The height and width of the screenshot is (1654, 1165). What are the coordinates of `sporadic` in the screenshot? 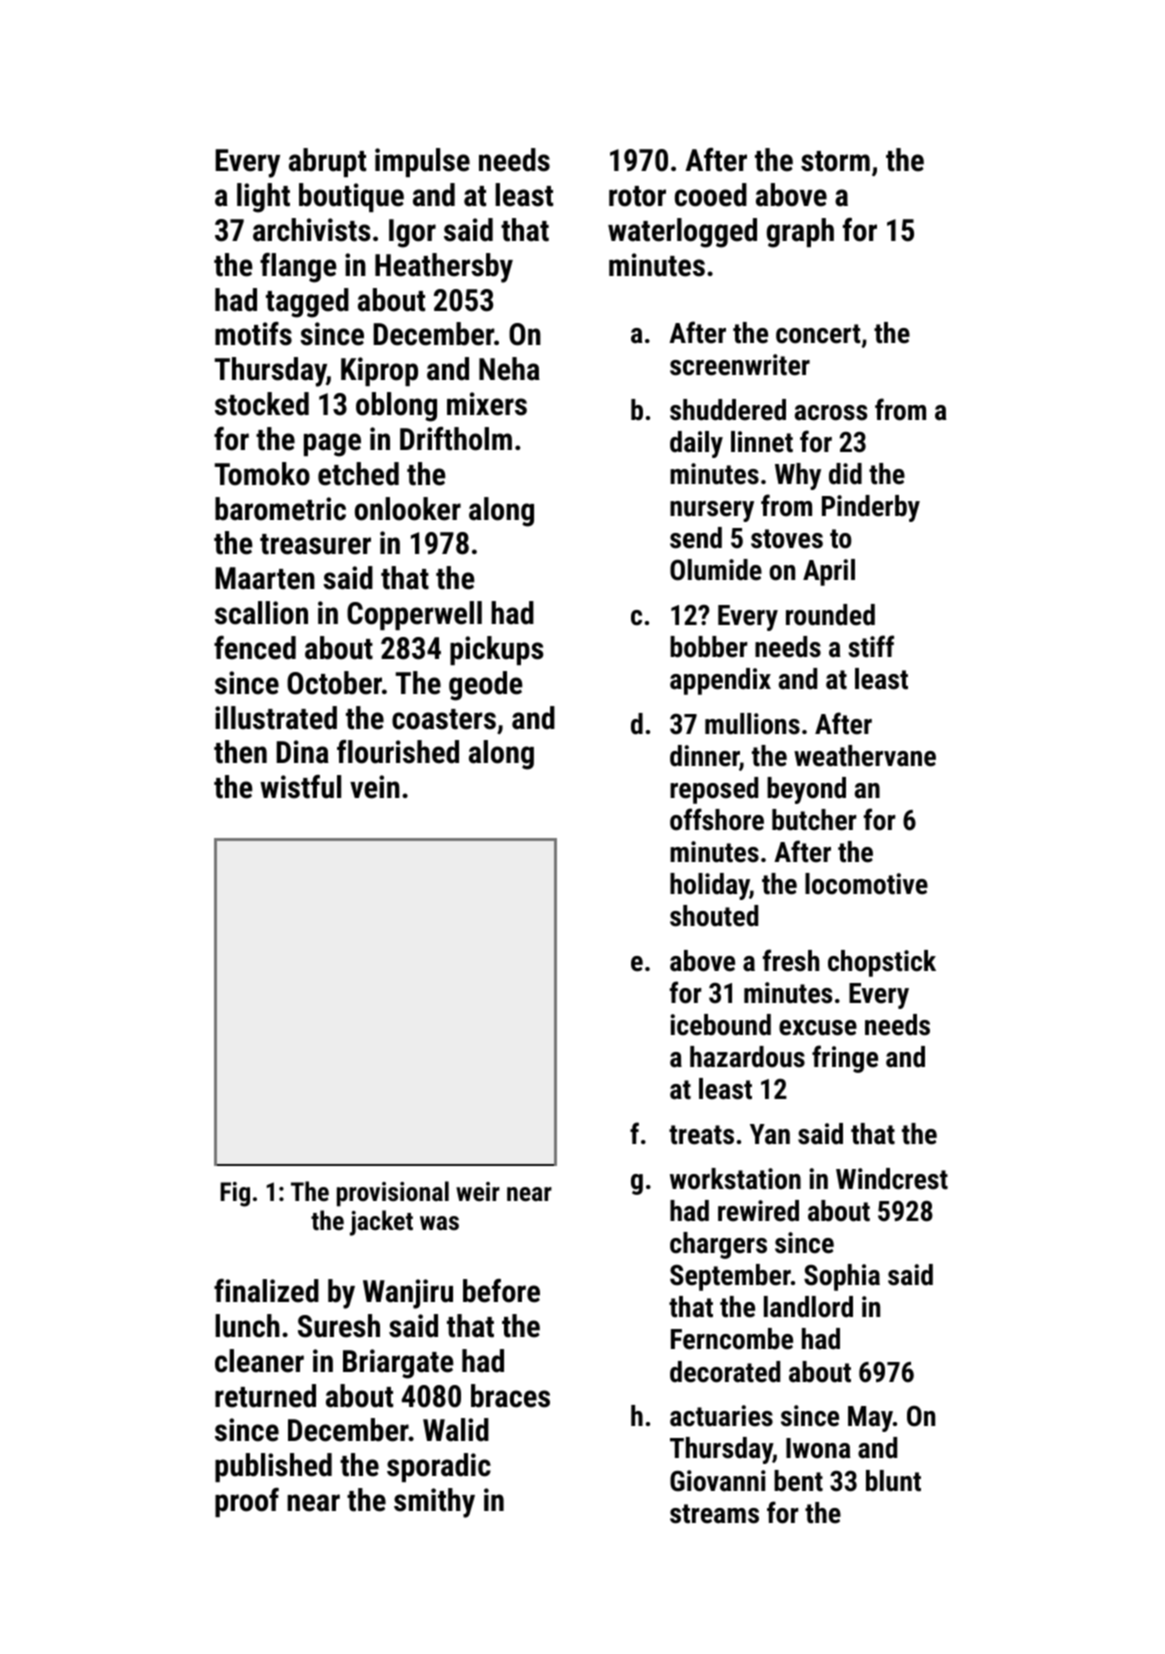 It's located at (439, 1467).
